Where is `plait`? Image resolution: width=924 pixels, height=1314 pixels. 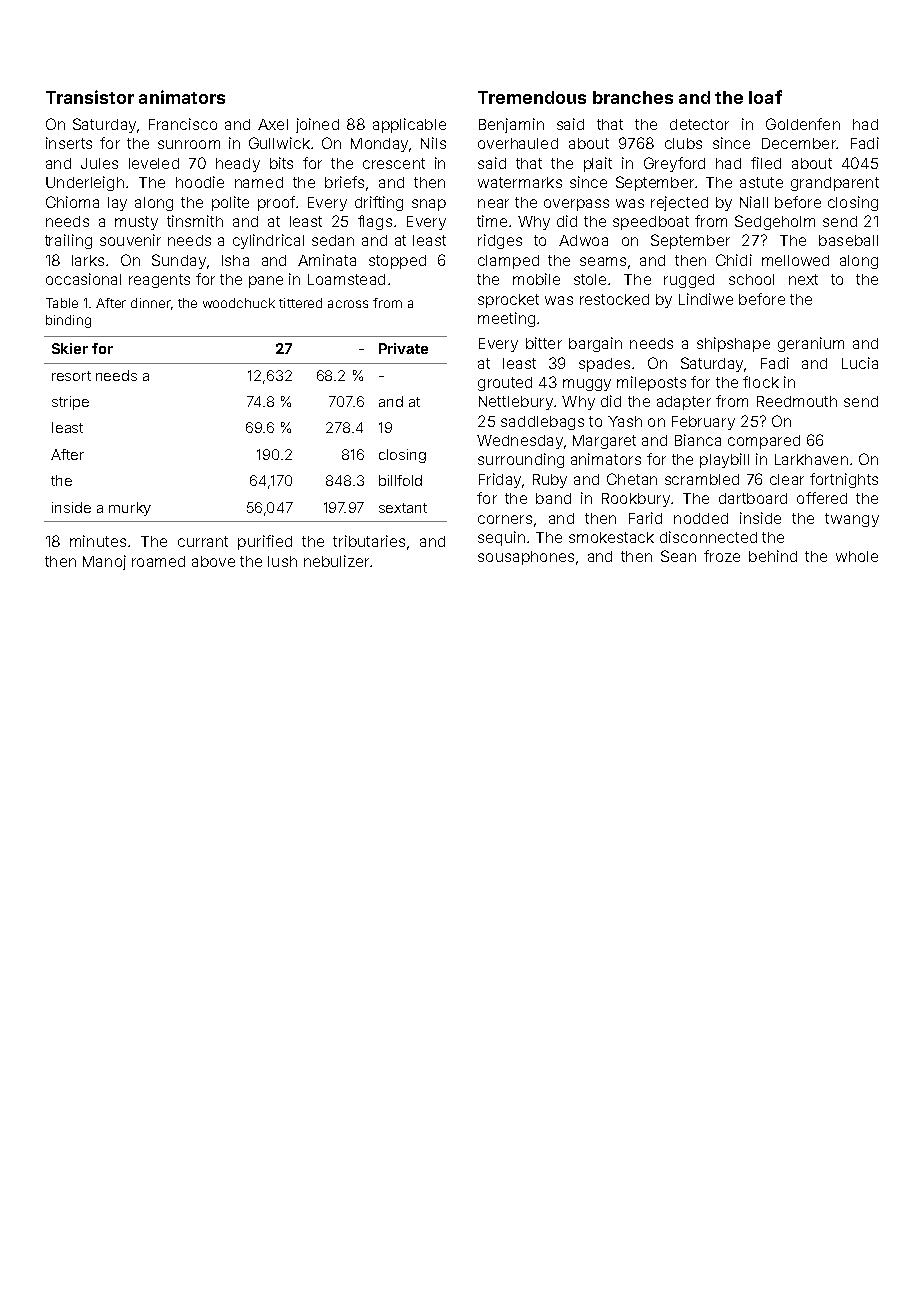 plait is located at coordinates (598, 164).
